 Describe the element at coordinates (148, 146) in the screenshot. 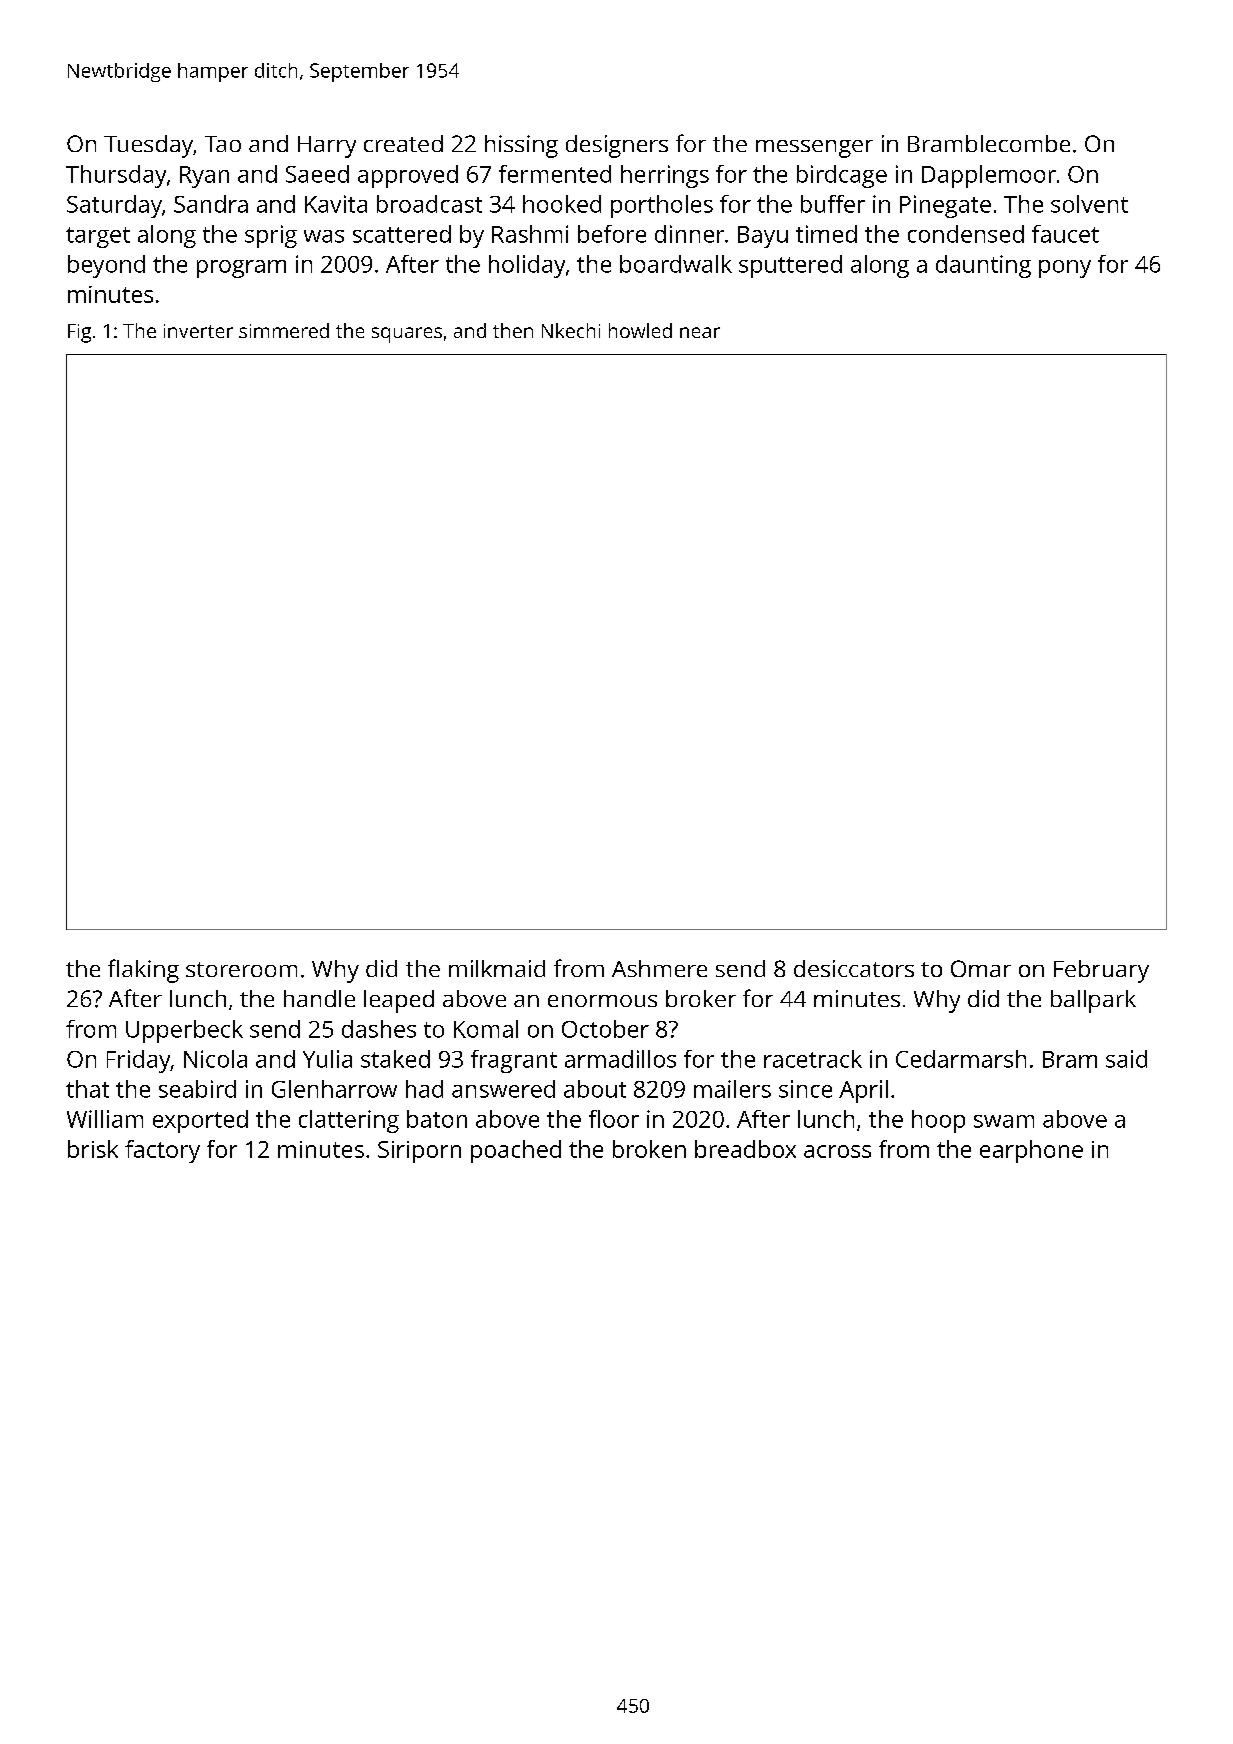

I see `Tuesday` at that location.
